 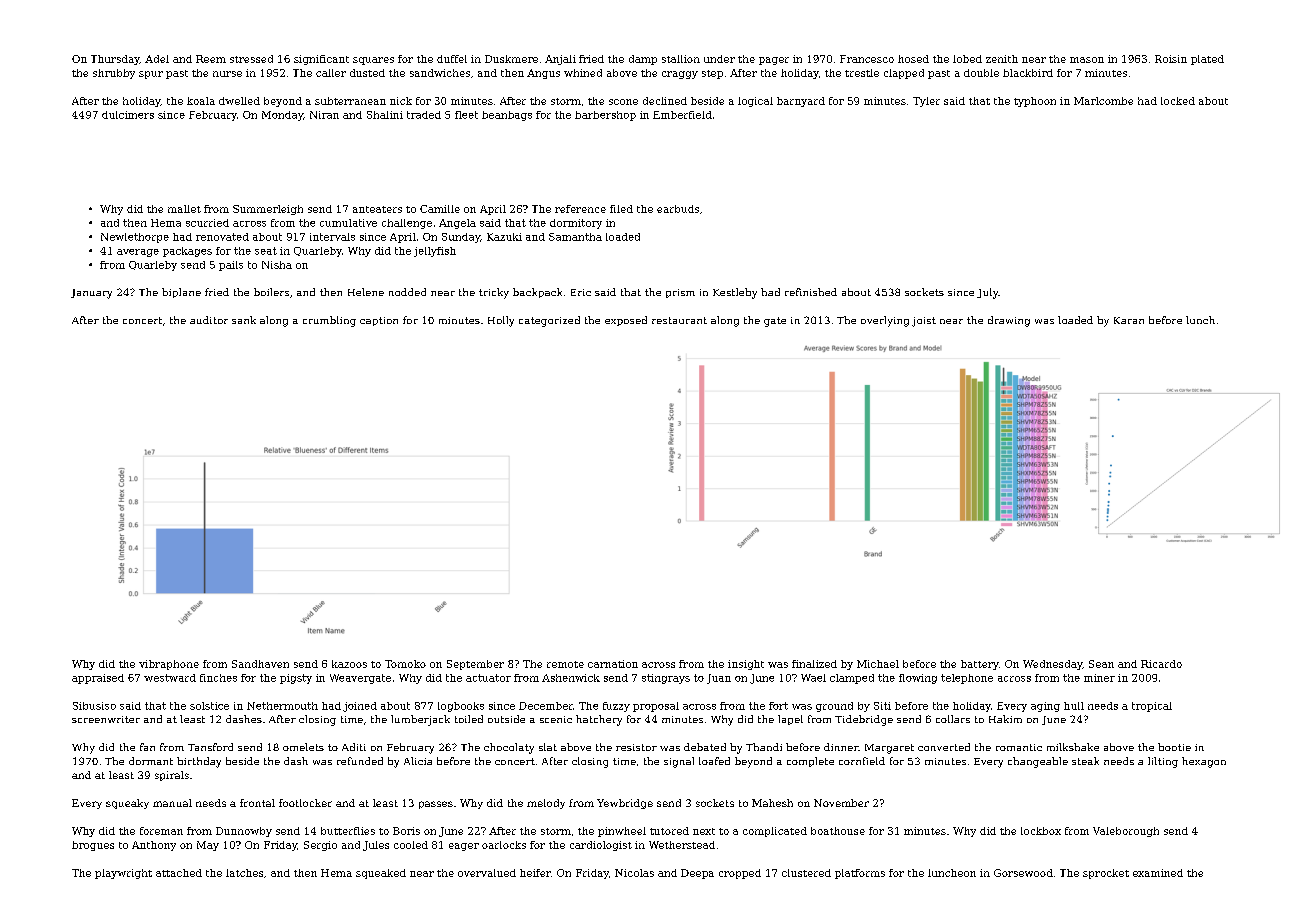 I want to click on backpack, so click(x=537, y=293).
